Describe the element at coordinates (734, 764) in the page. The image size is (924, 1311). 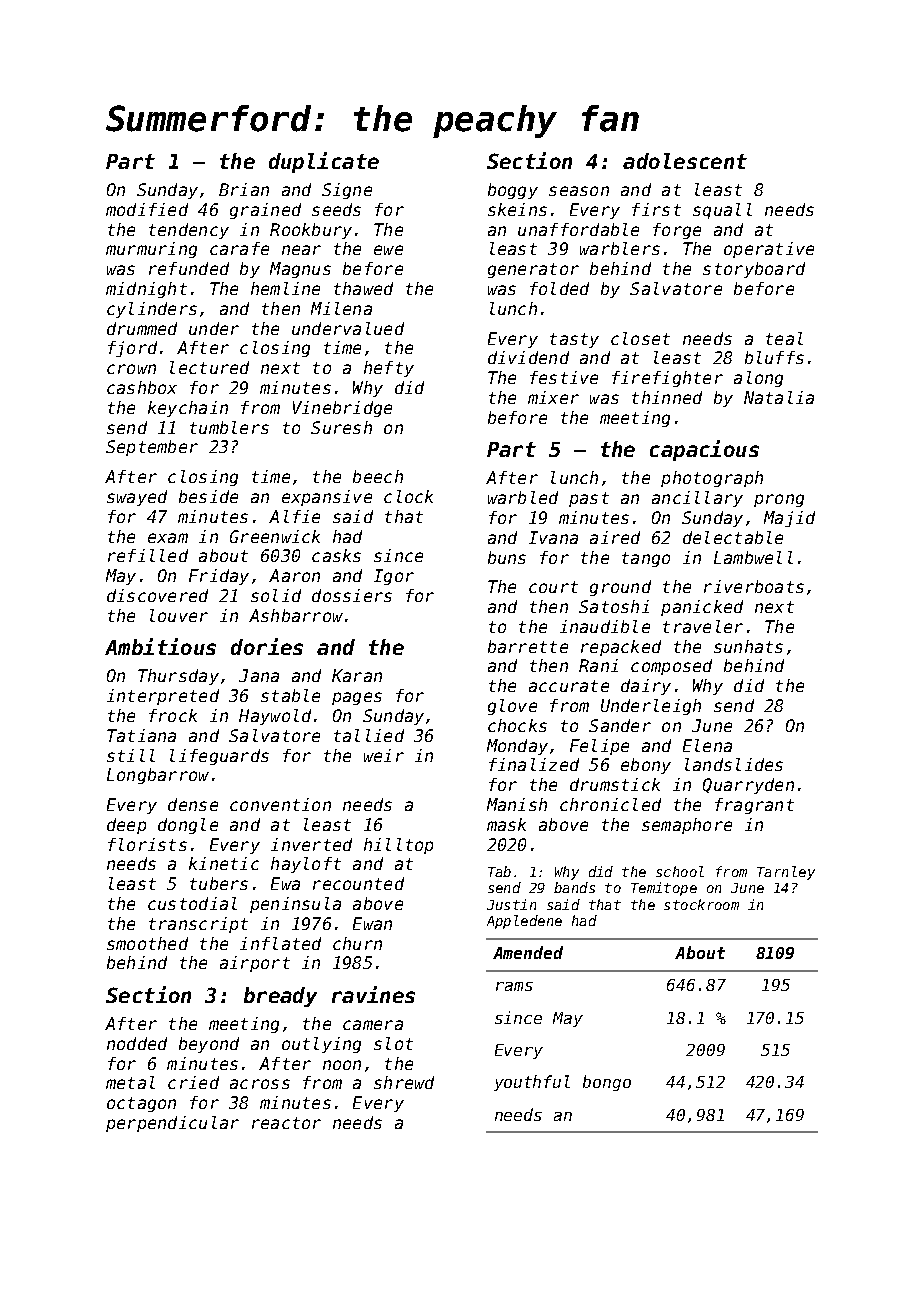
I see `landslides` at that location.
